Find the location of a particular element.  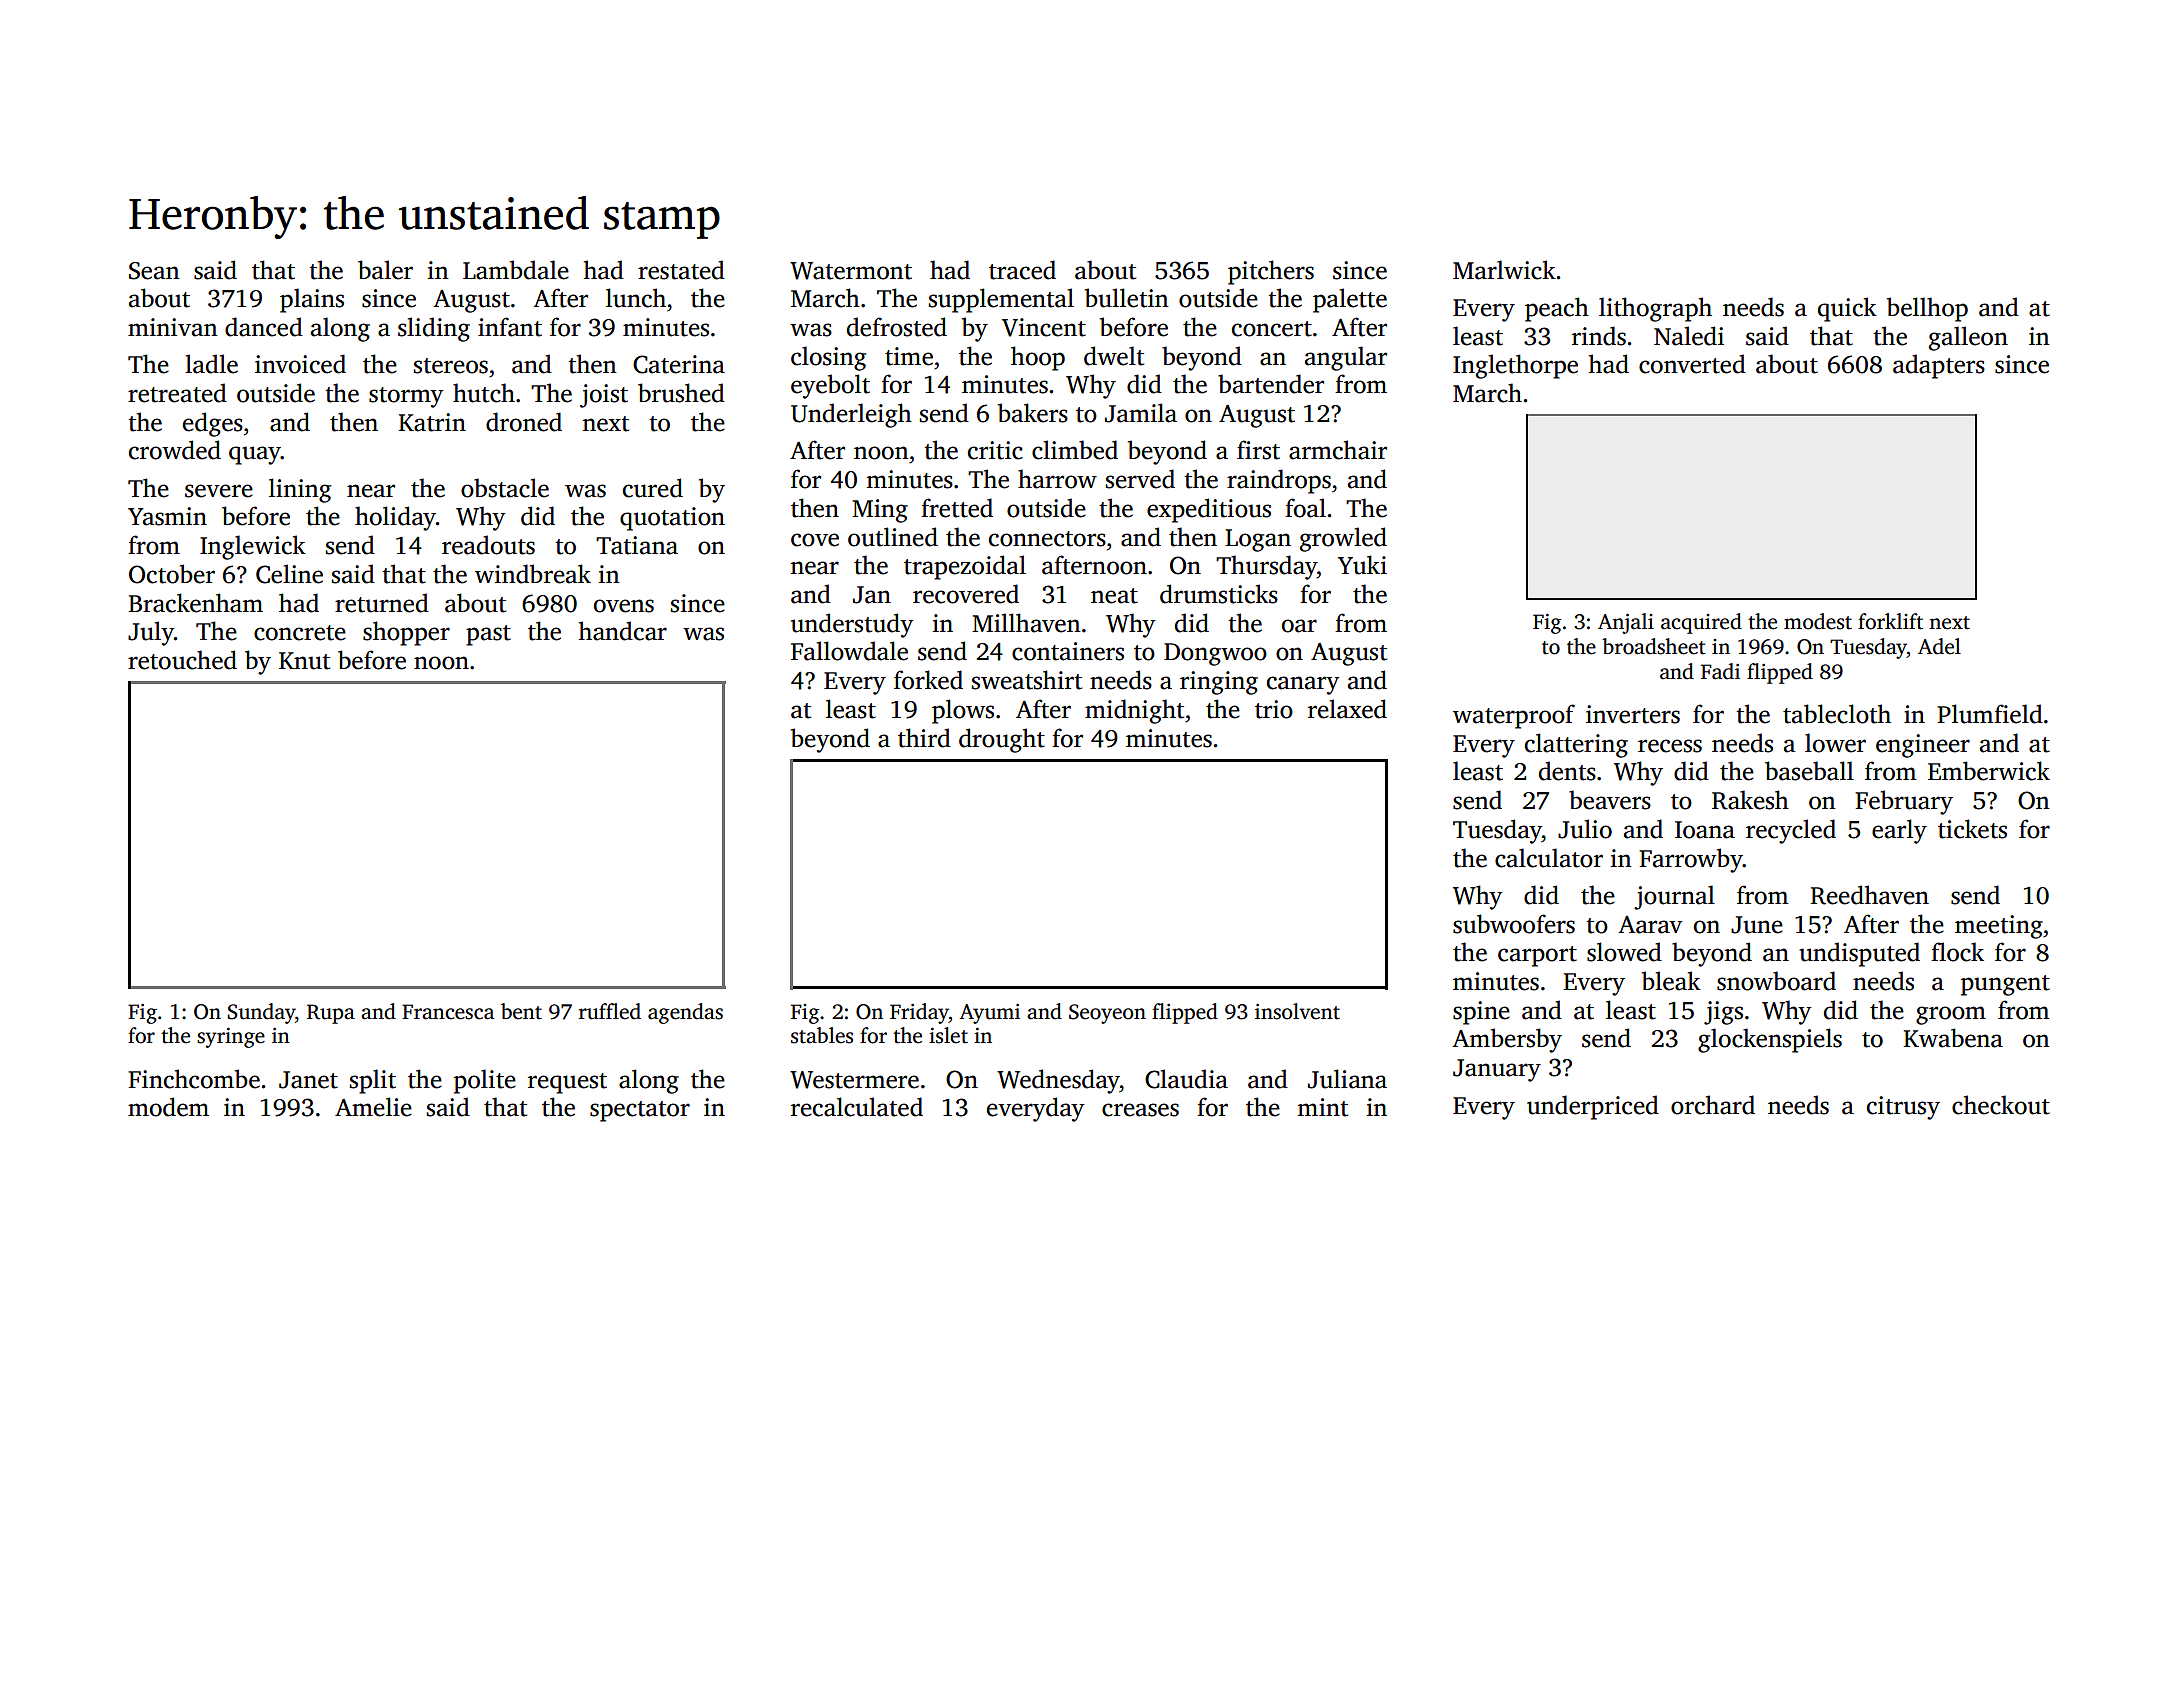

converted is located at coordinates (1692, 364).
